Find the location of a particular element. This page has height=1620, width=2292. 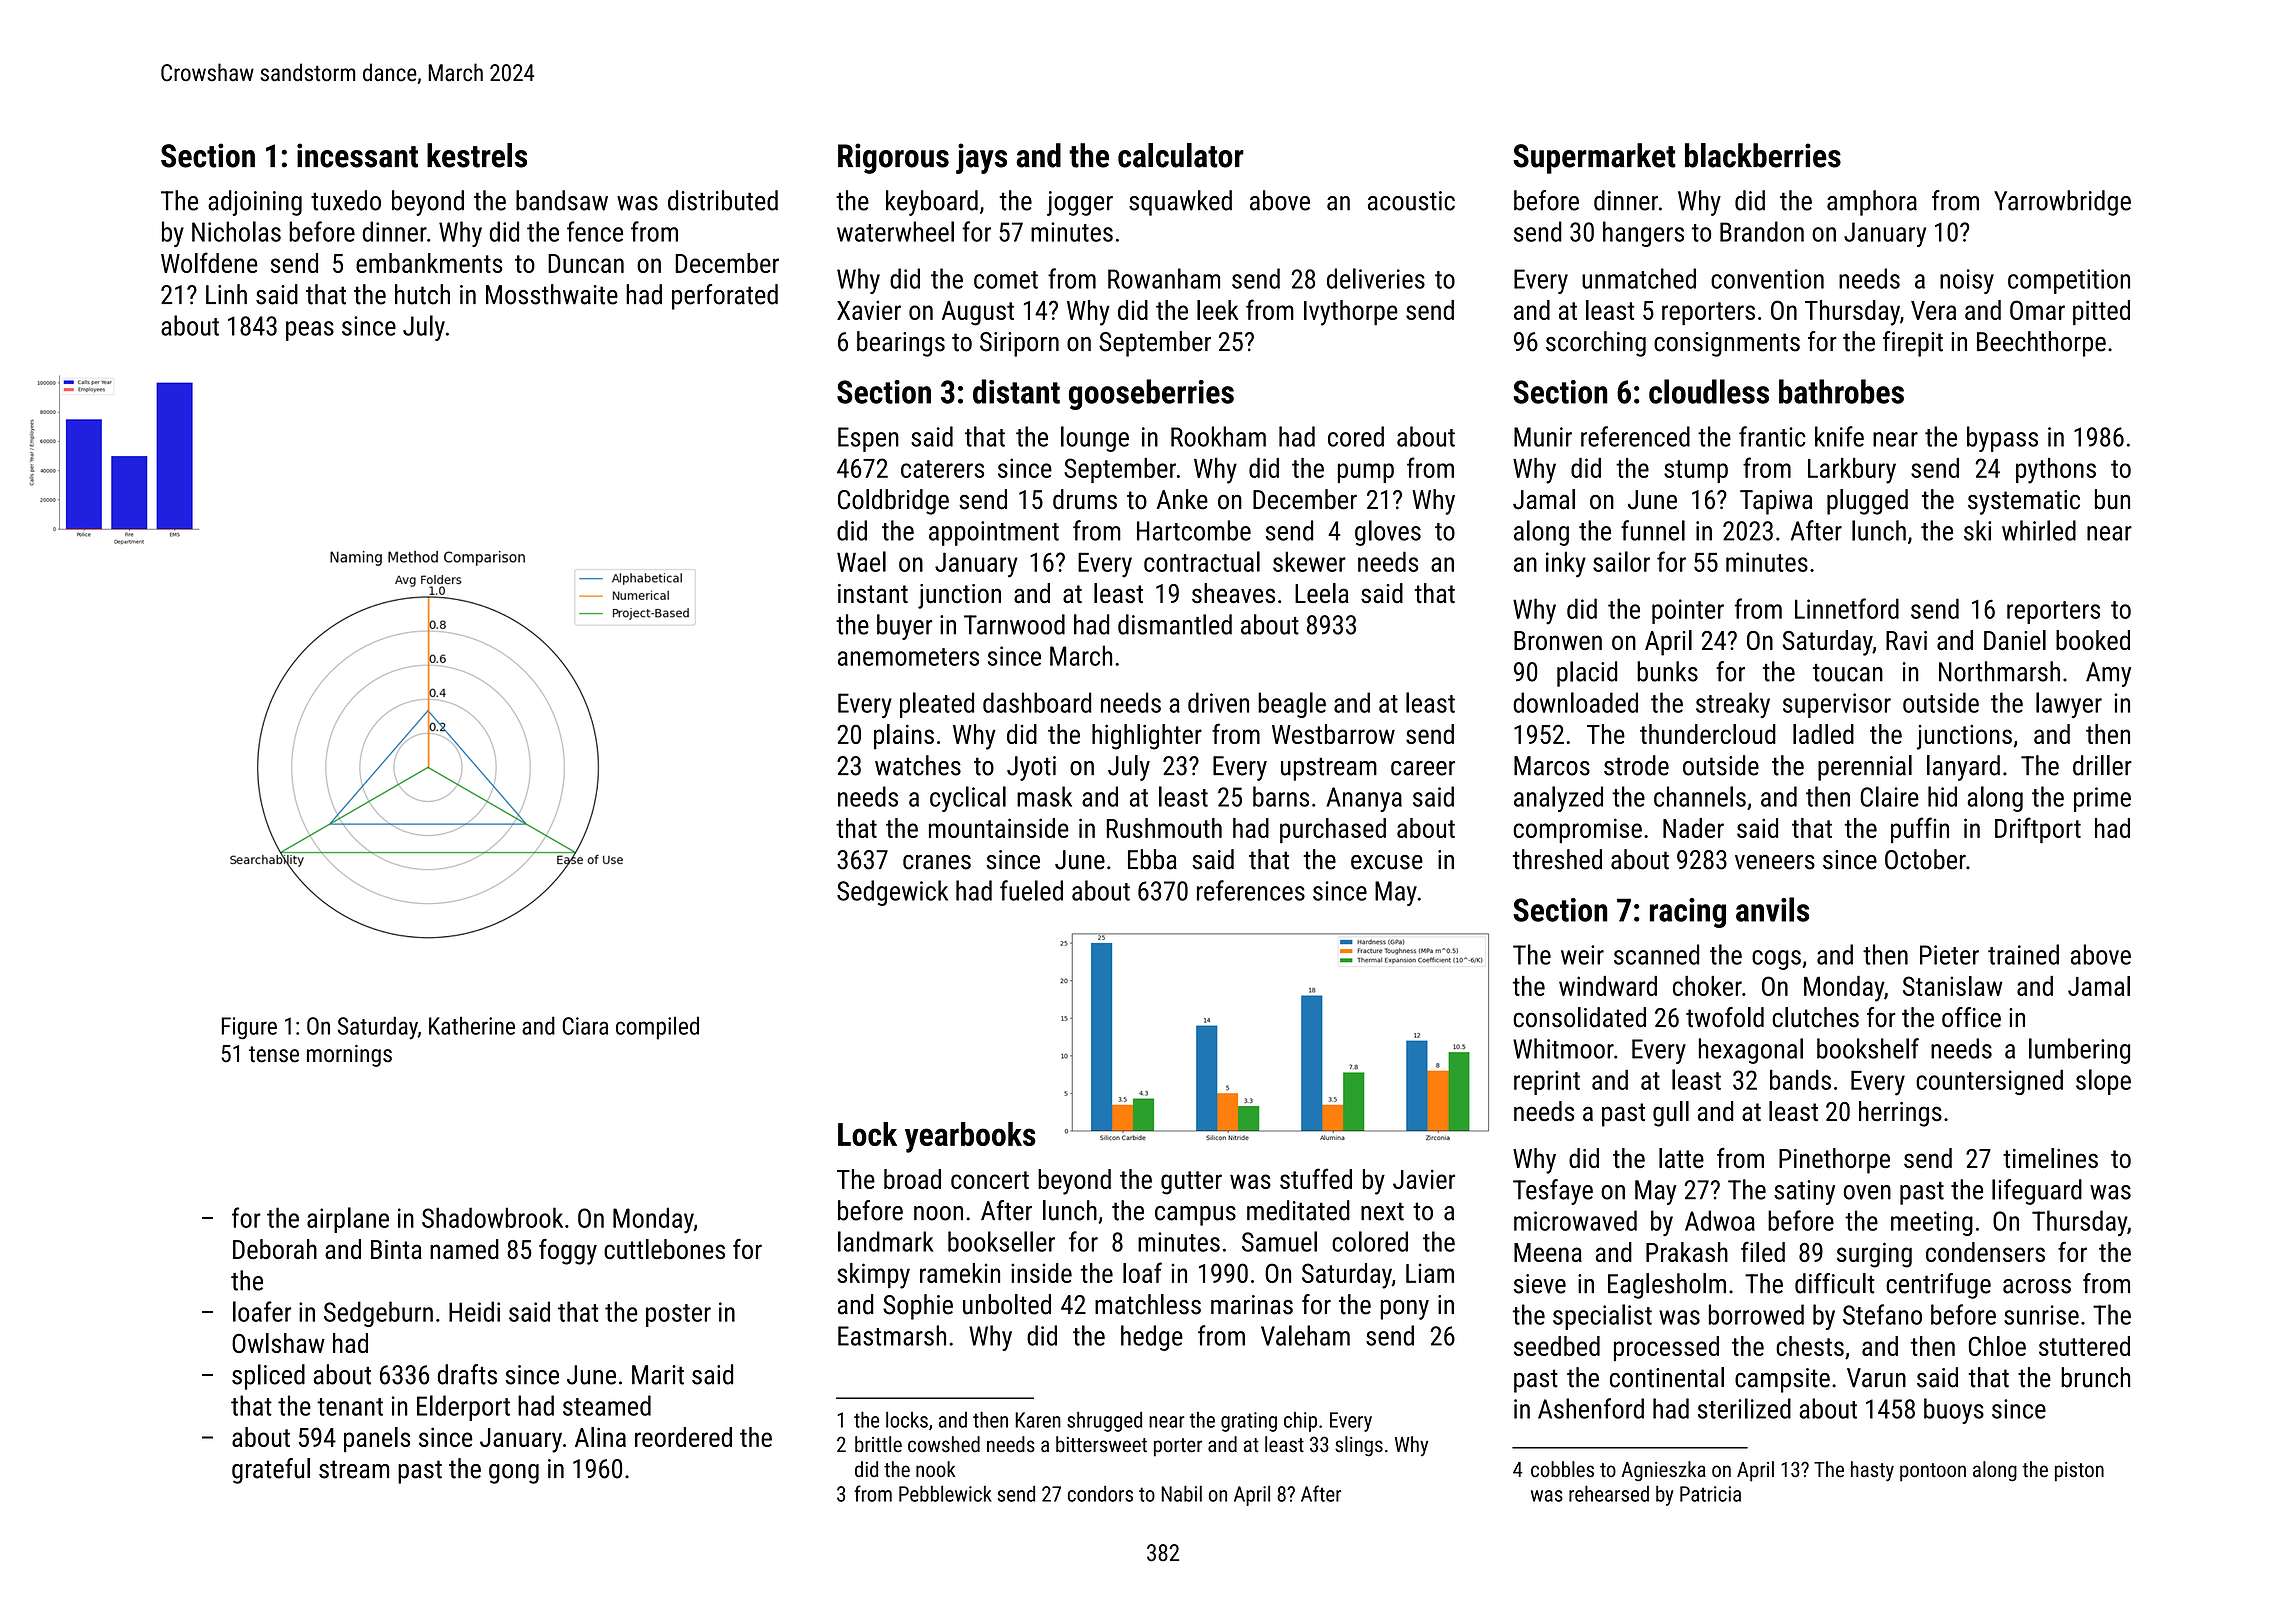

blackberries is located at coordinates (1763, 155).
